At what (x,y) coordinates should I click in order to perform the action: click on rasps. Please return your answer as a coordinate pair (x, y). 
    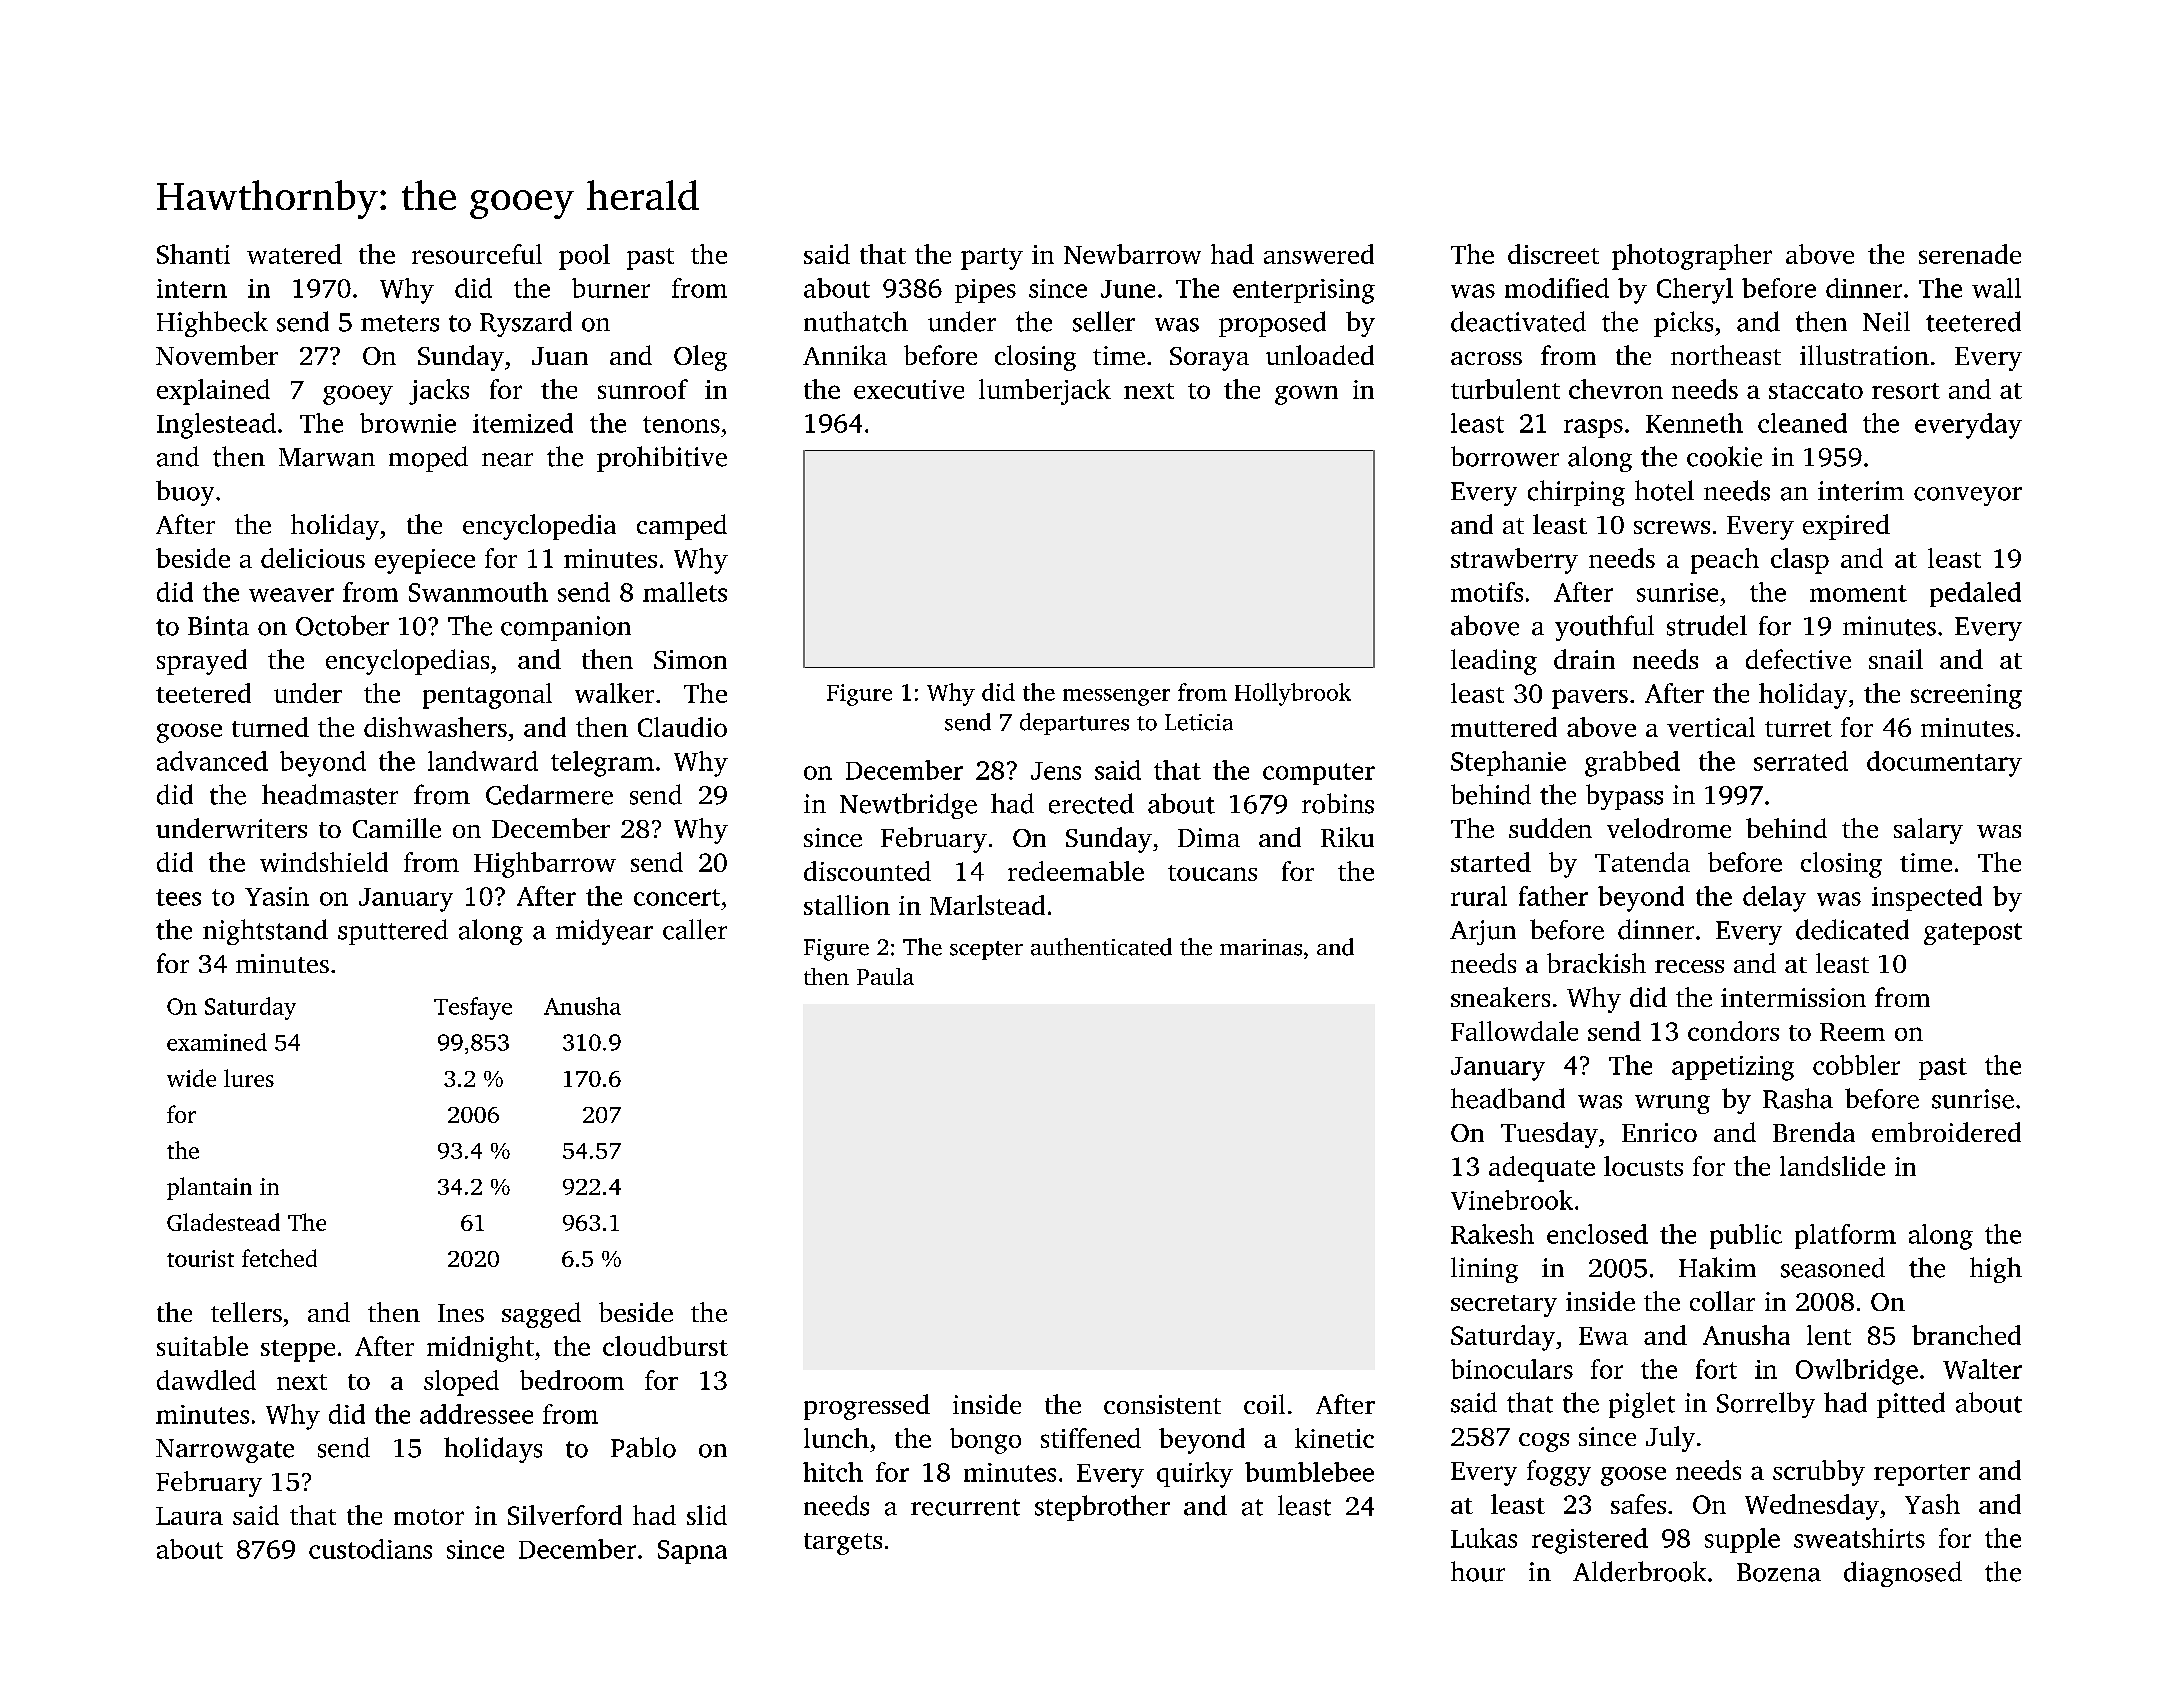
    Looking at the image, I should click on (1593, 428).
